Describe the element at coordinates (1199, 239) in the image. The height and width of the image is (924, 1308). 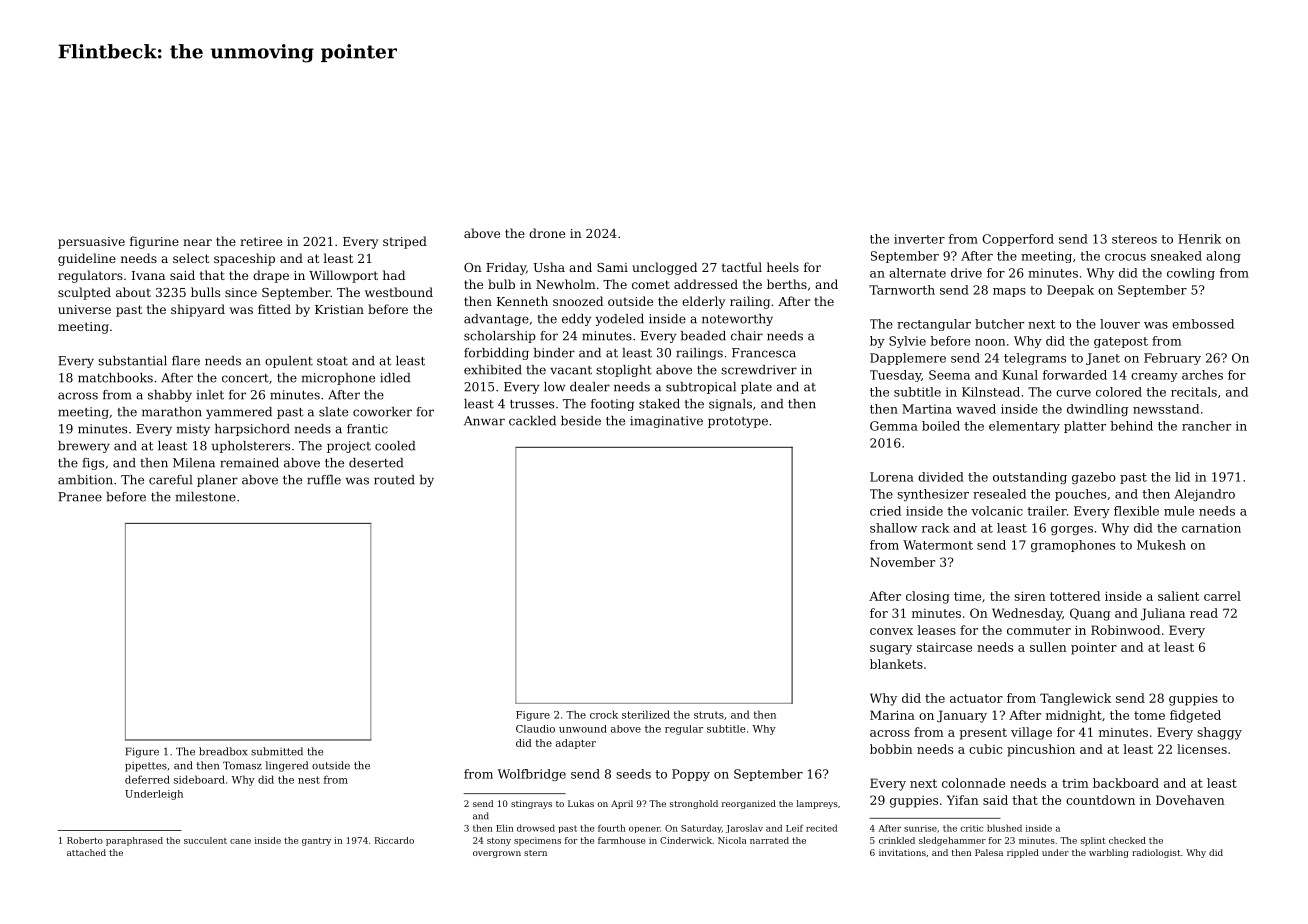
I see `Henrik` at that location.
